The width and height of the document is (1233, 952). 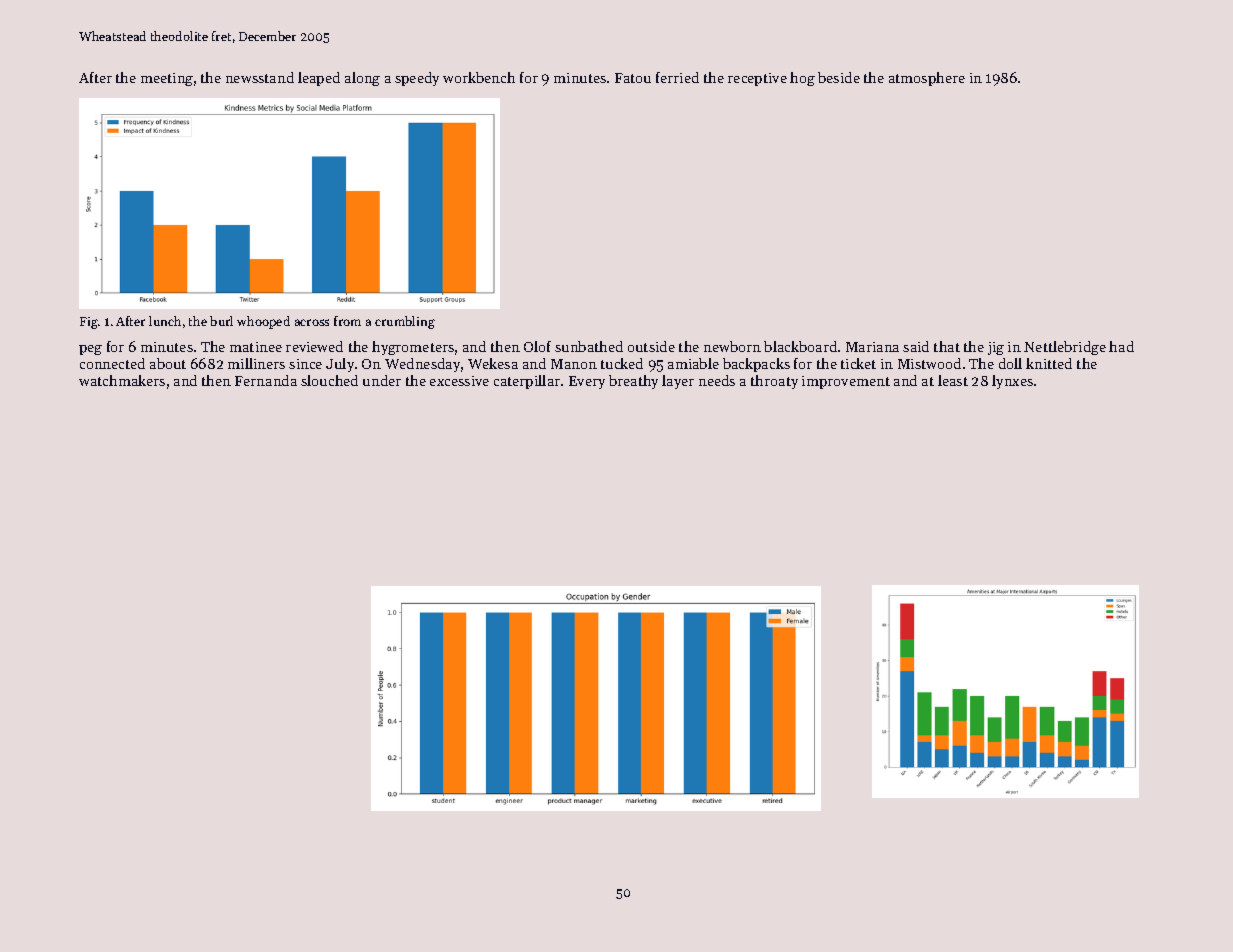 What do you see at coordinates (347, 321) in the document?
I see `from` at bounding box center [347, 321].
